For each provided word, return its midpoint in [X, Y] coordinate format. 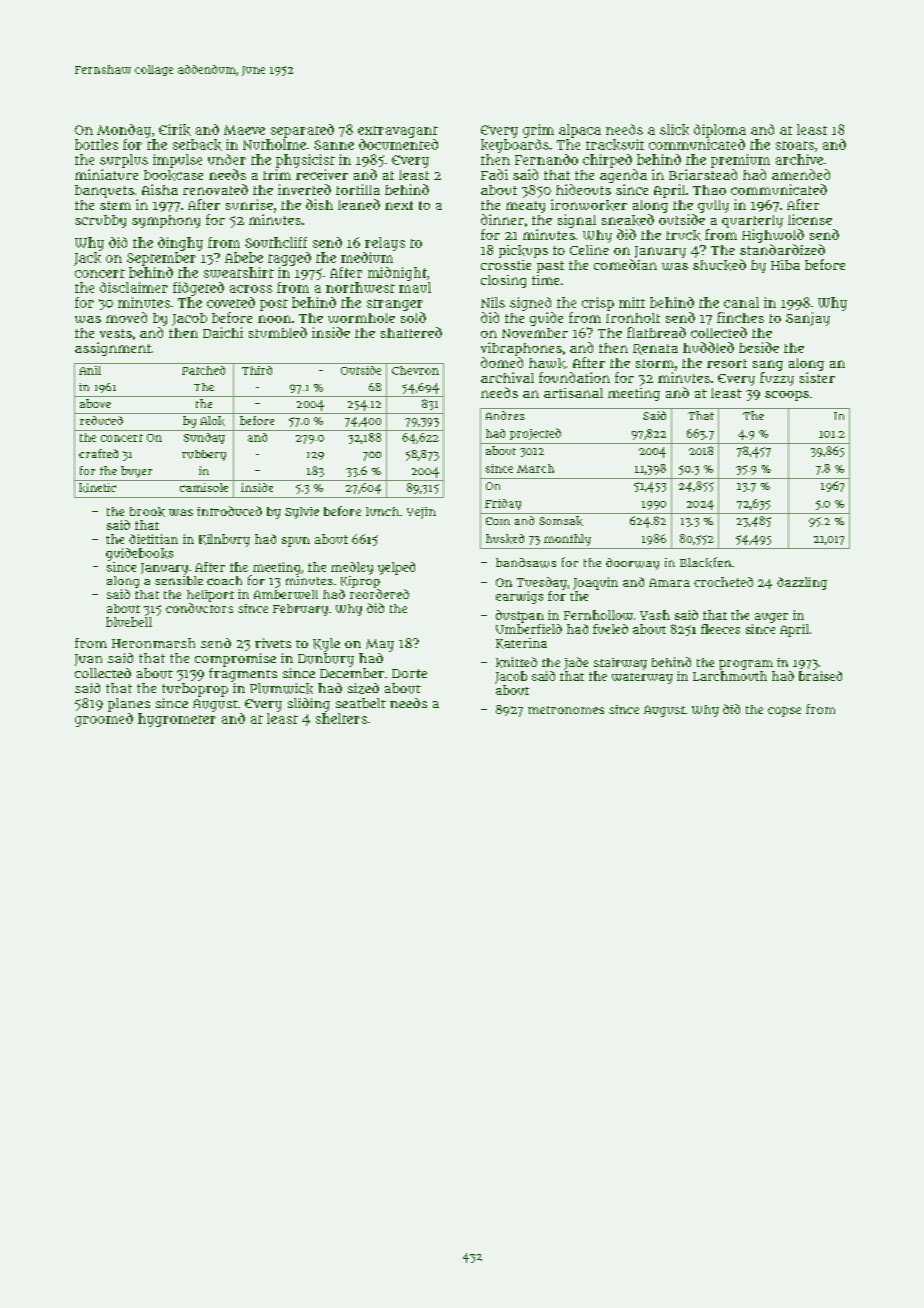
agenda [623, 176]
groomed [104, 720]
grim [538, 131]
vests [116, 333]
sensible [179, 580]
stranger [395, 305]
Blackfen [705, 562]
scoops [787, 396]
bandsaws [526, 563]
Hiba [785, 265]
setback [197, 145]
